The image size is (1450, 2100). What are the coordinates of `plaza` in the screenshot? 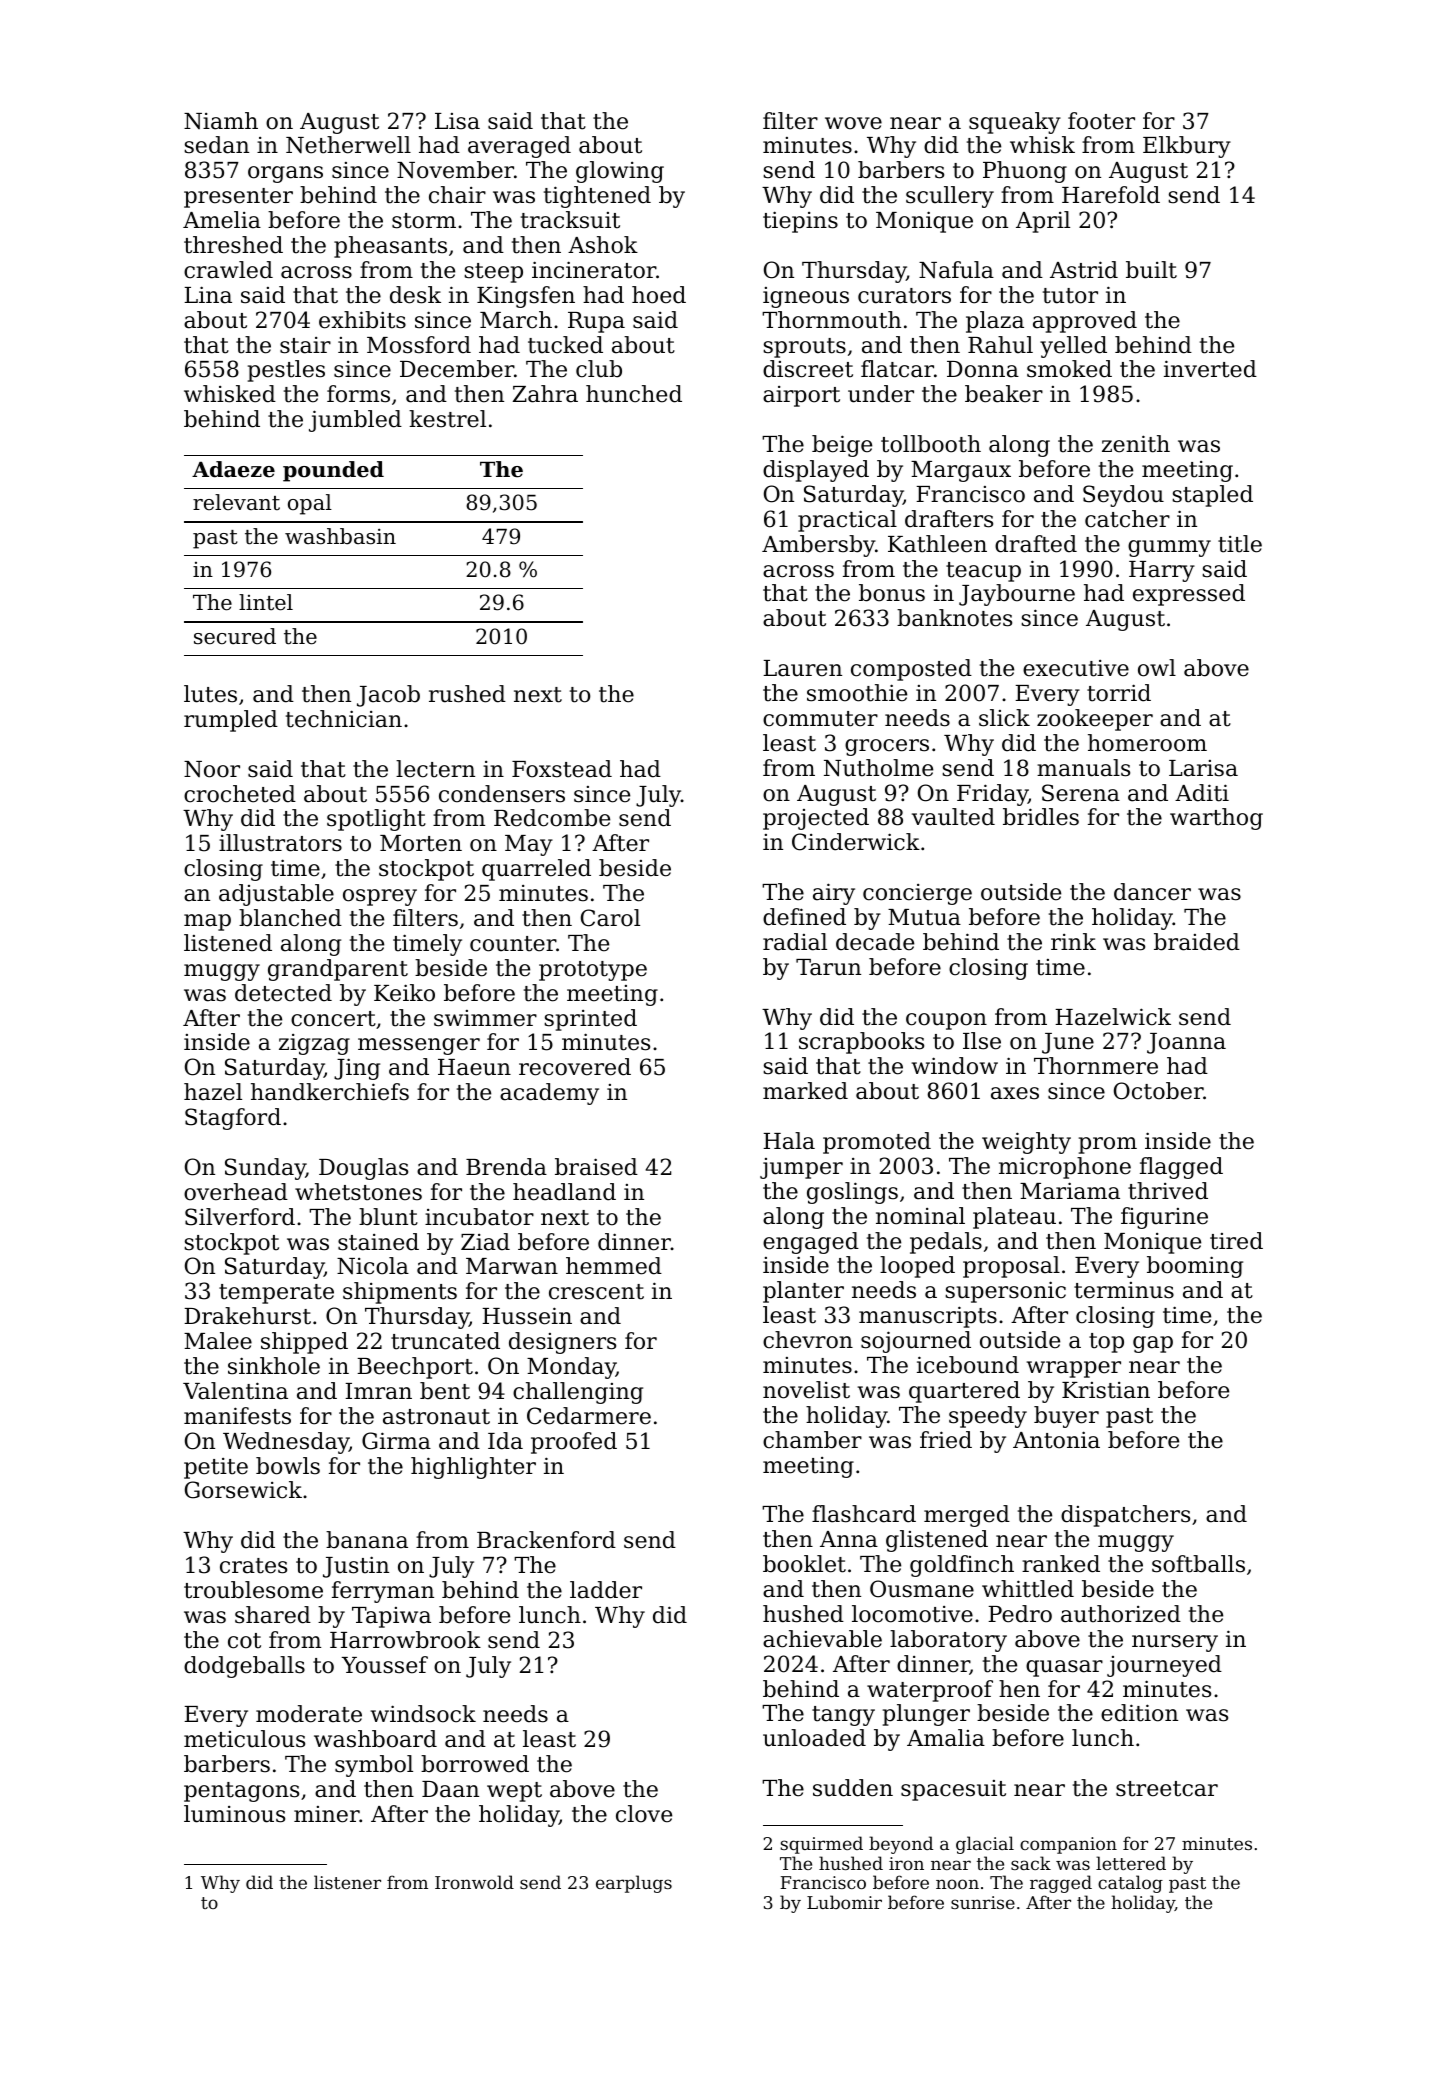 It's located at (995, 322).
